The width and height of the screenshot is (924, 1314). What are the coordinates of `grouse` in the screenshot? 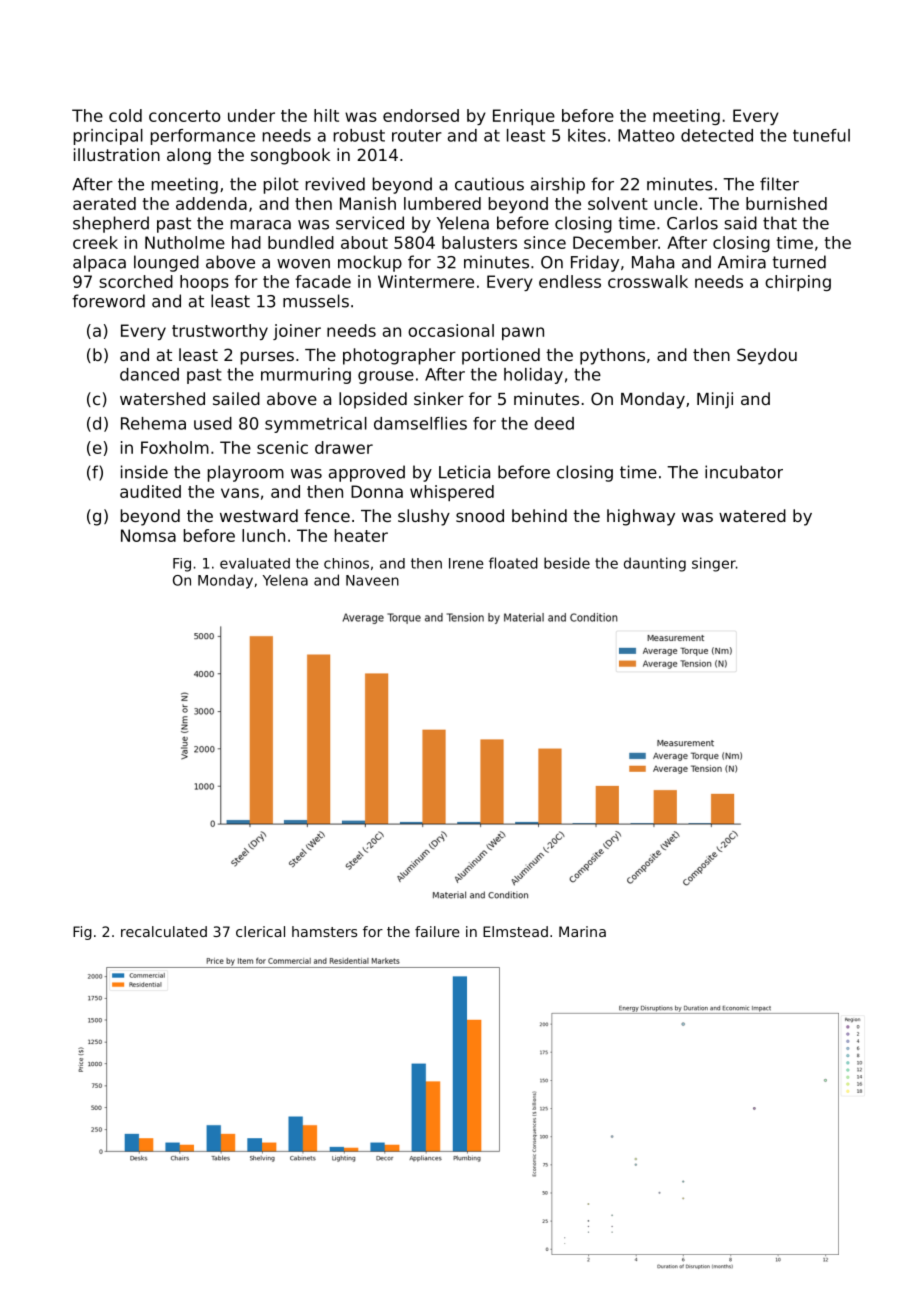 It's located at (386, 377).
